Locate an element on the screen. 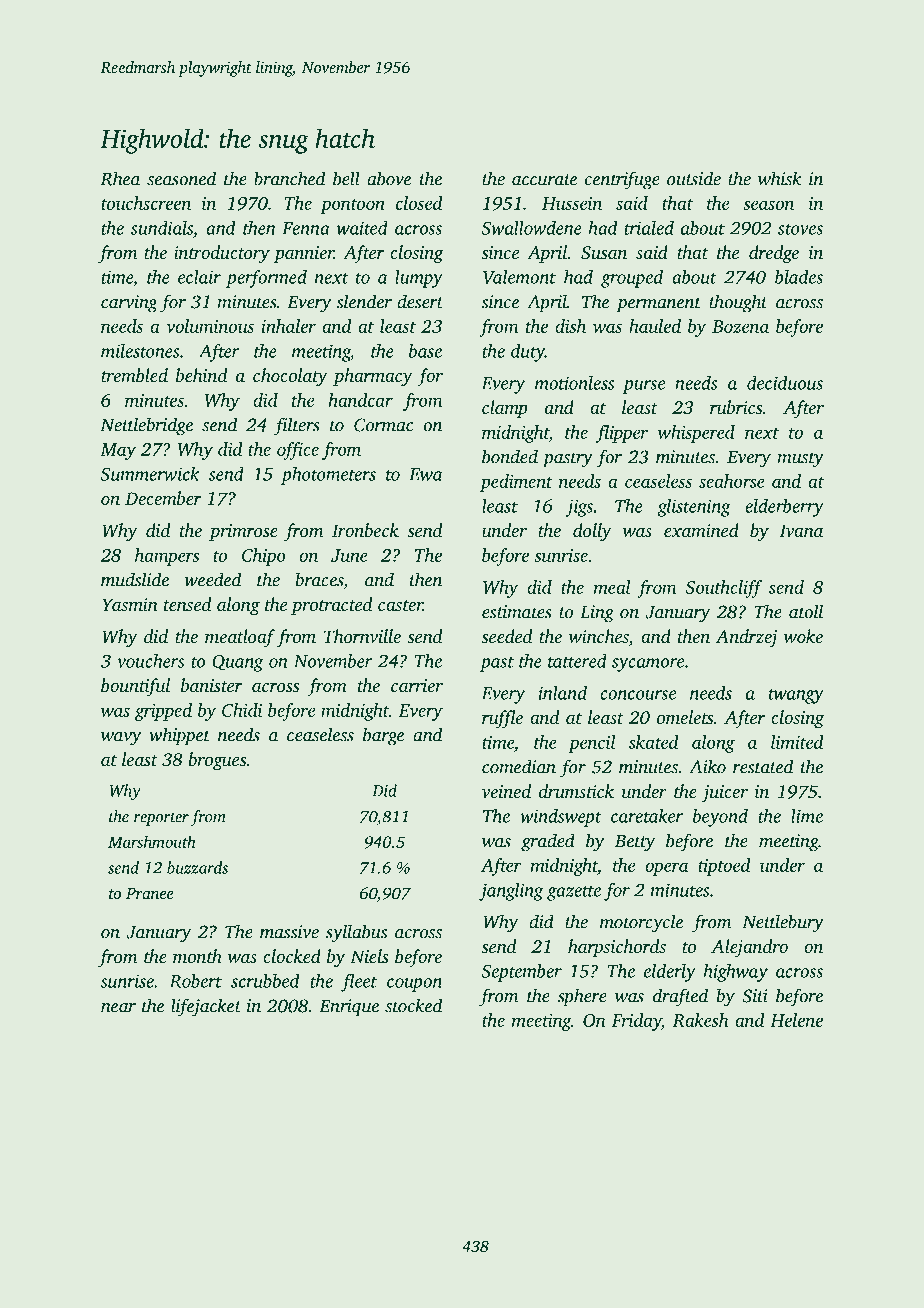 This screenshot has width=924, height=1308. blades is located at coordinates (799, 277).
